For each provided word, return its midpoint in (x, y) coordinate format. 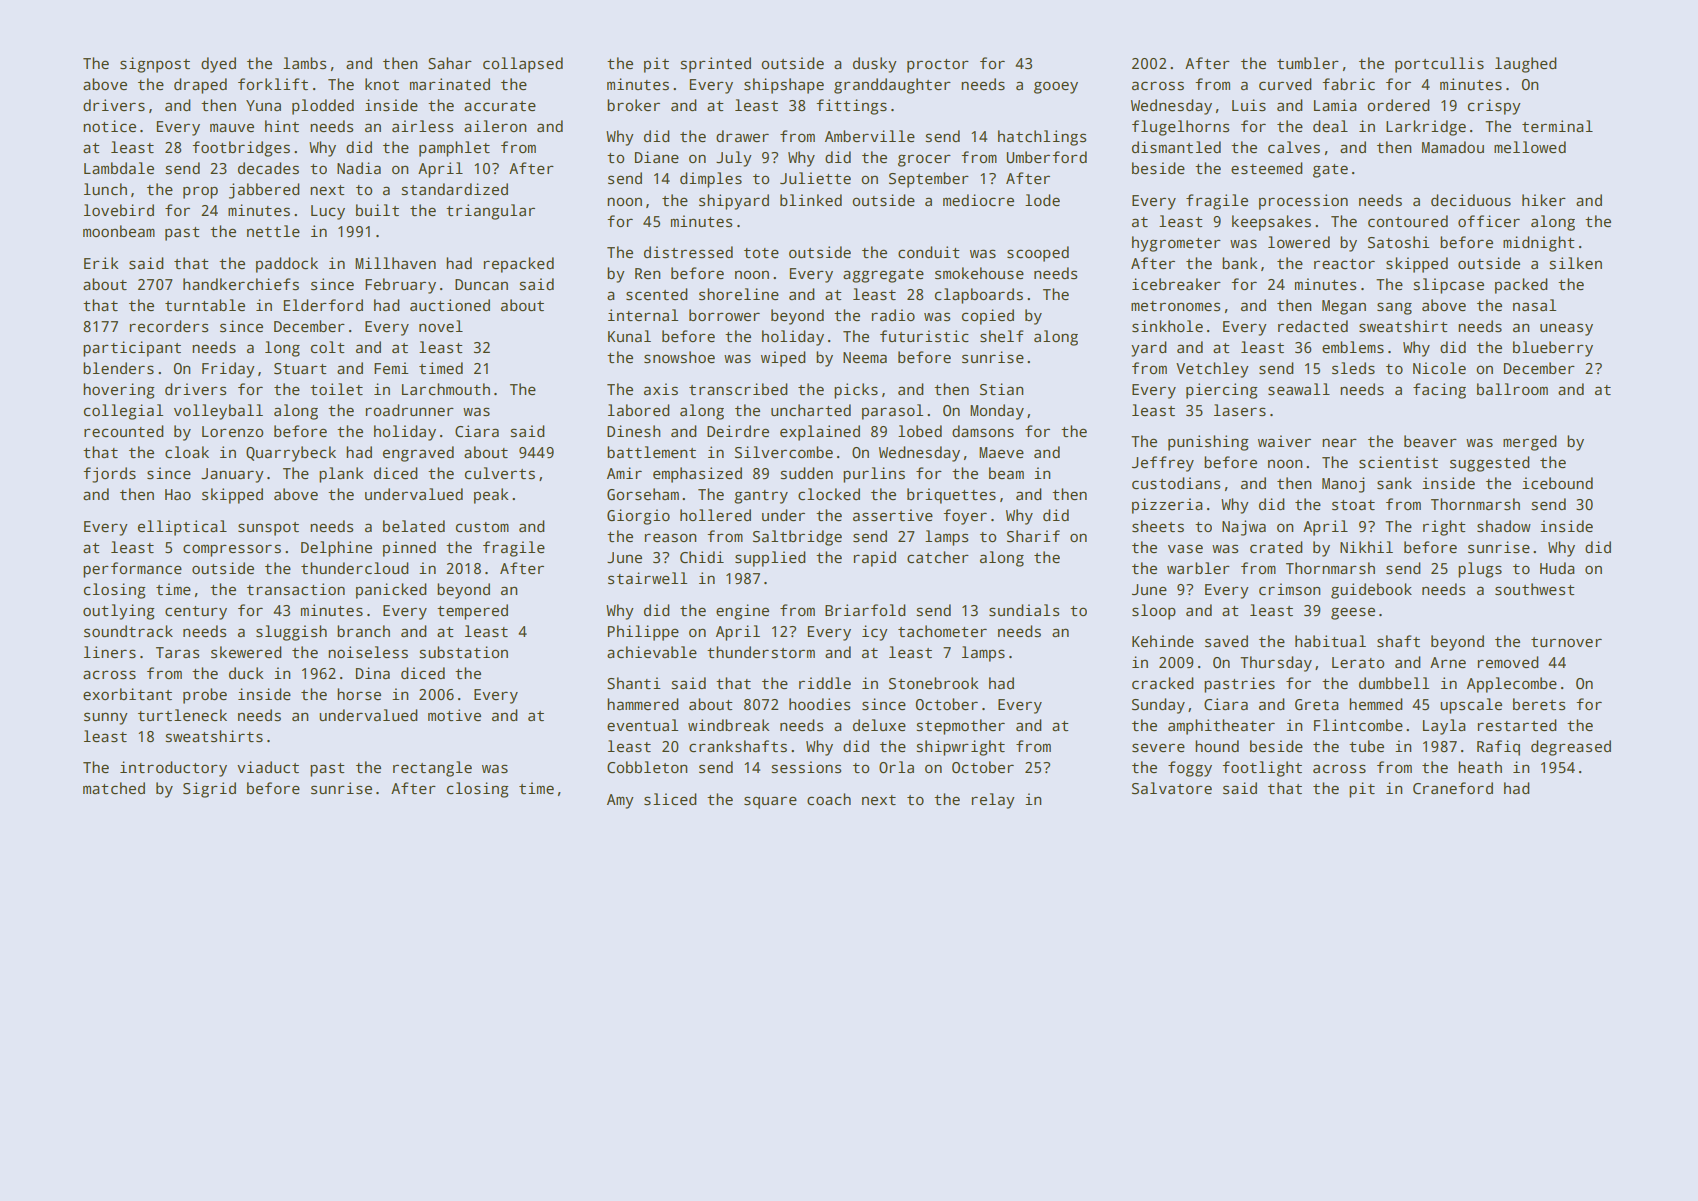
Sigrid (209, 790)
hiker (1544, 200)
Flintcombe (1358, 725)
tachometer (942, 631)
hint (282, 126)
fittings (851, 107)
